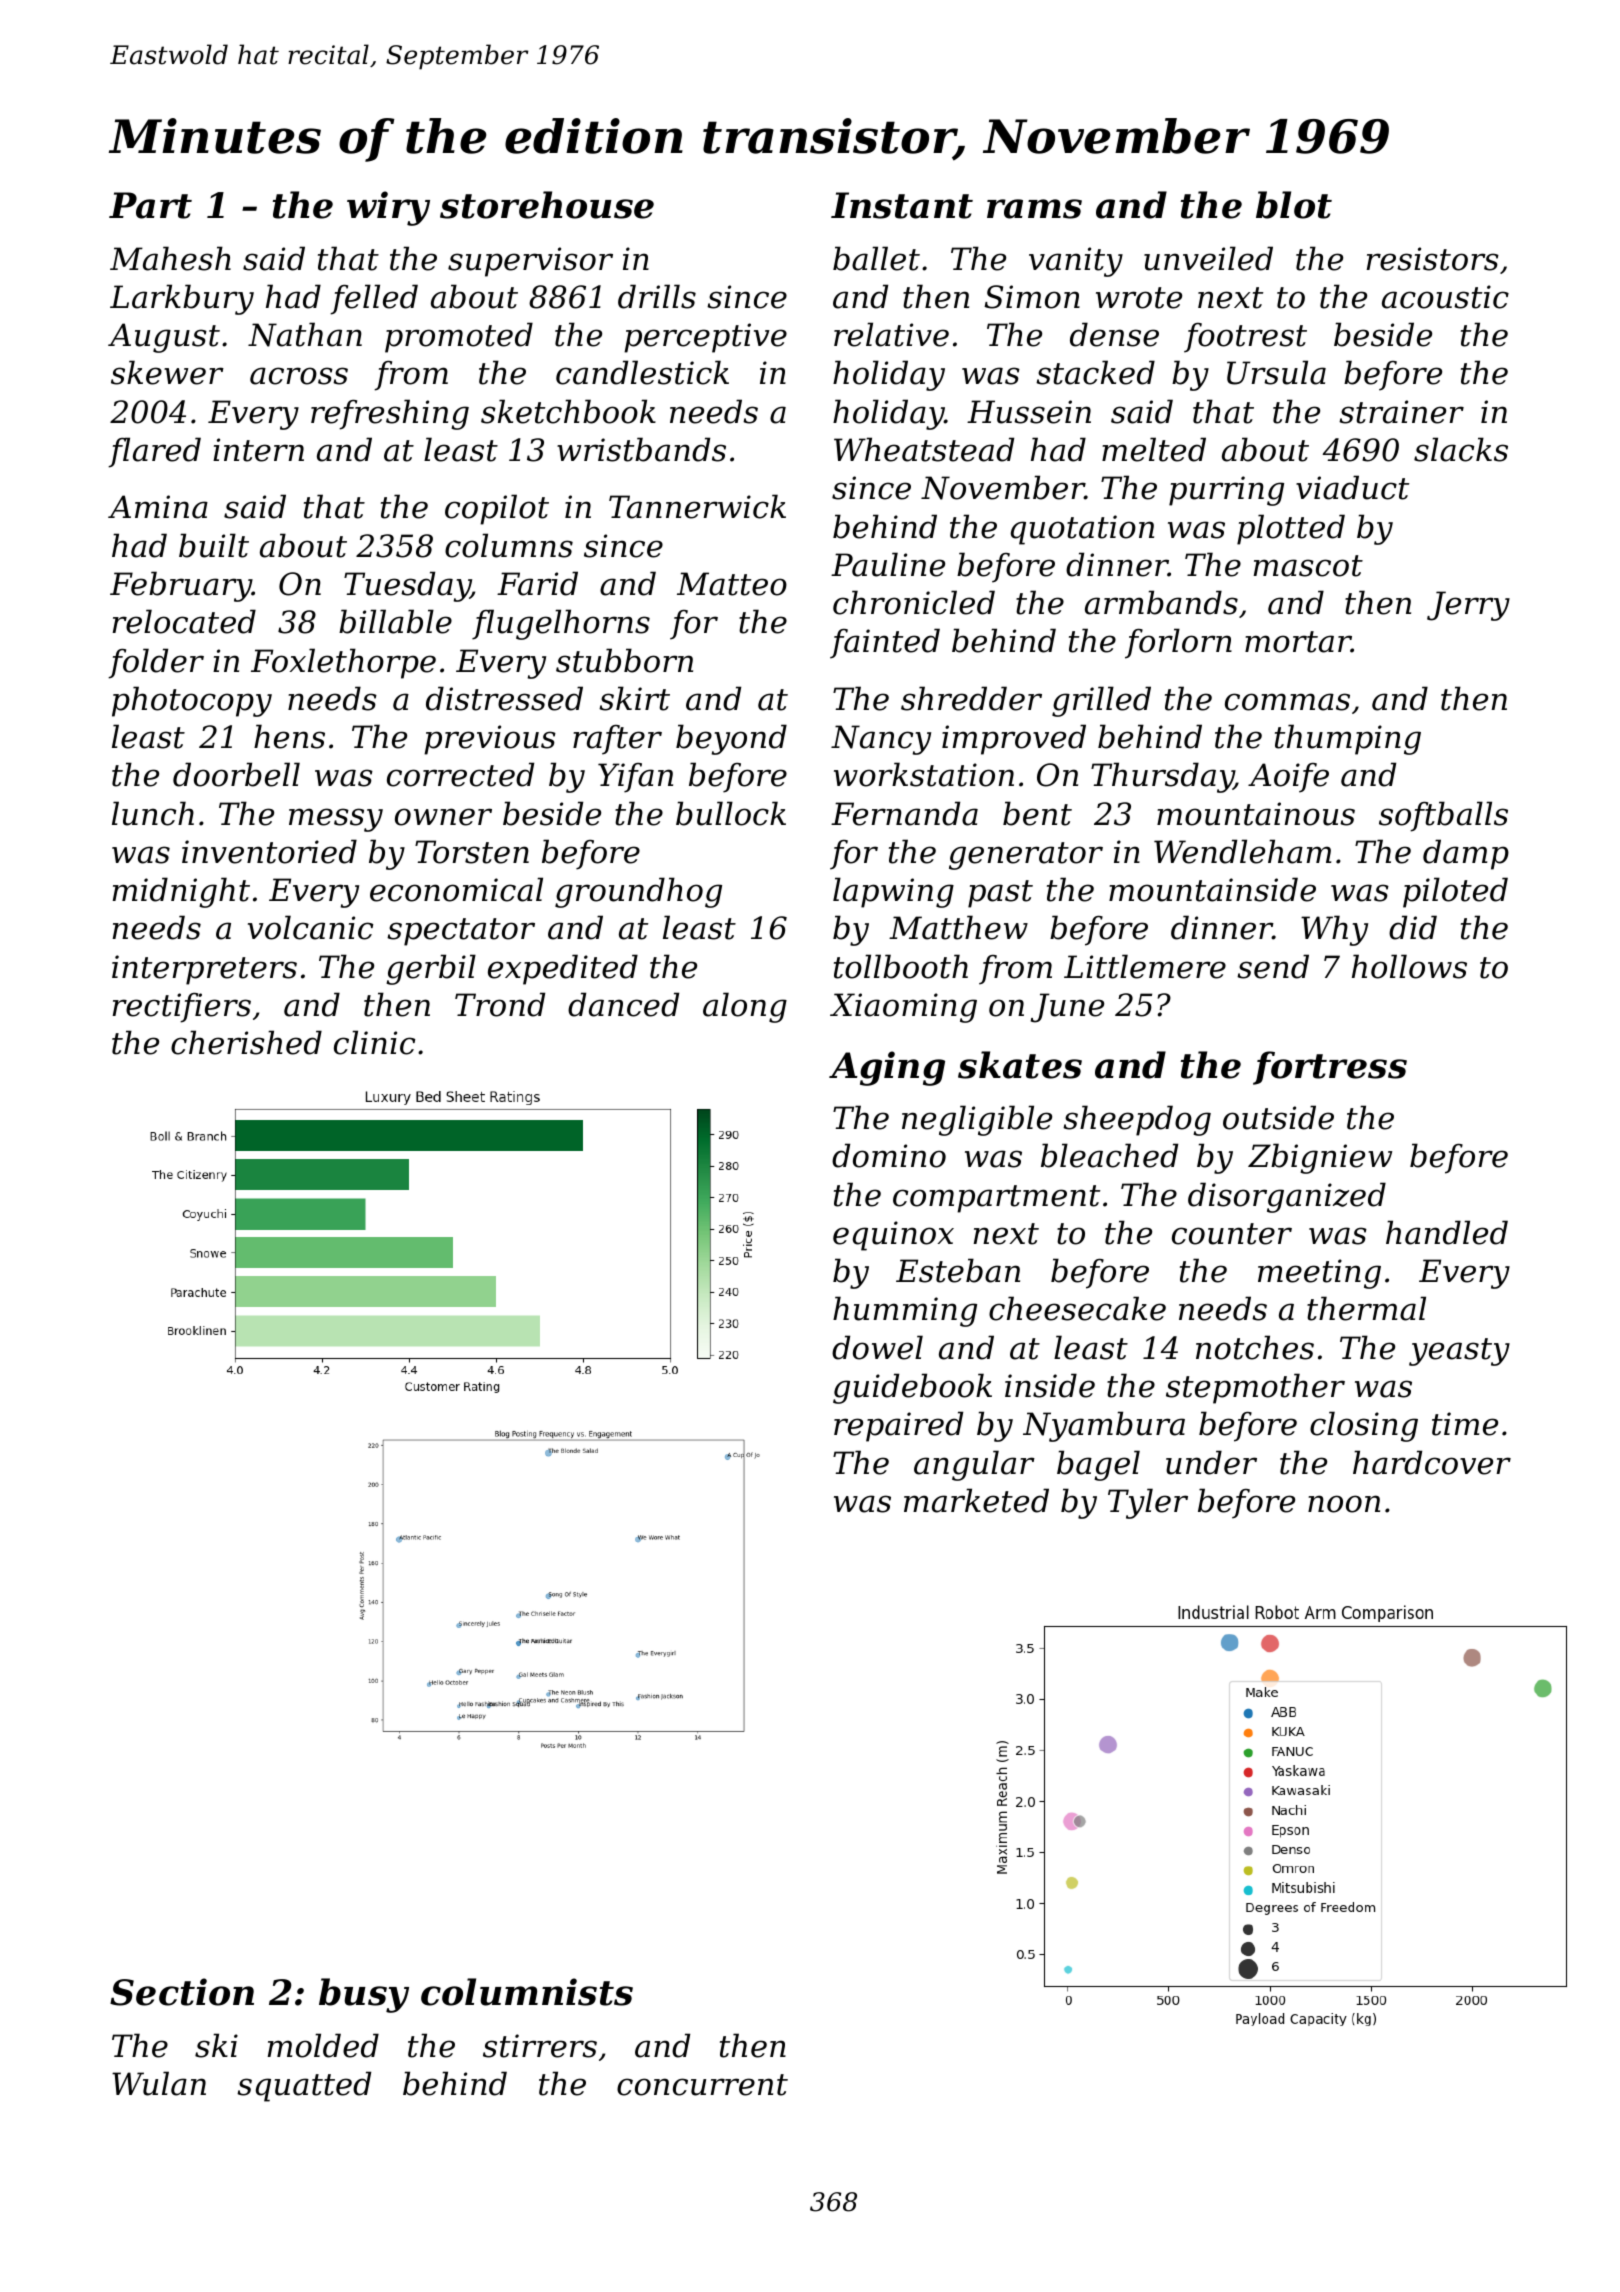 This page has height=2292, width=1620. I want to click on blot, so click(1294, 205).
